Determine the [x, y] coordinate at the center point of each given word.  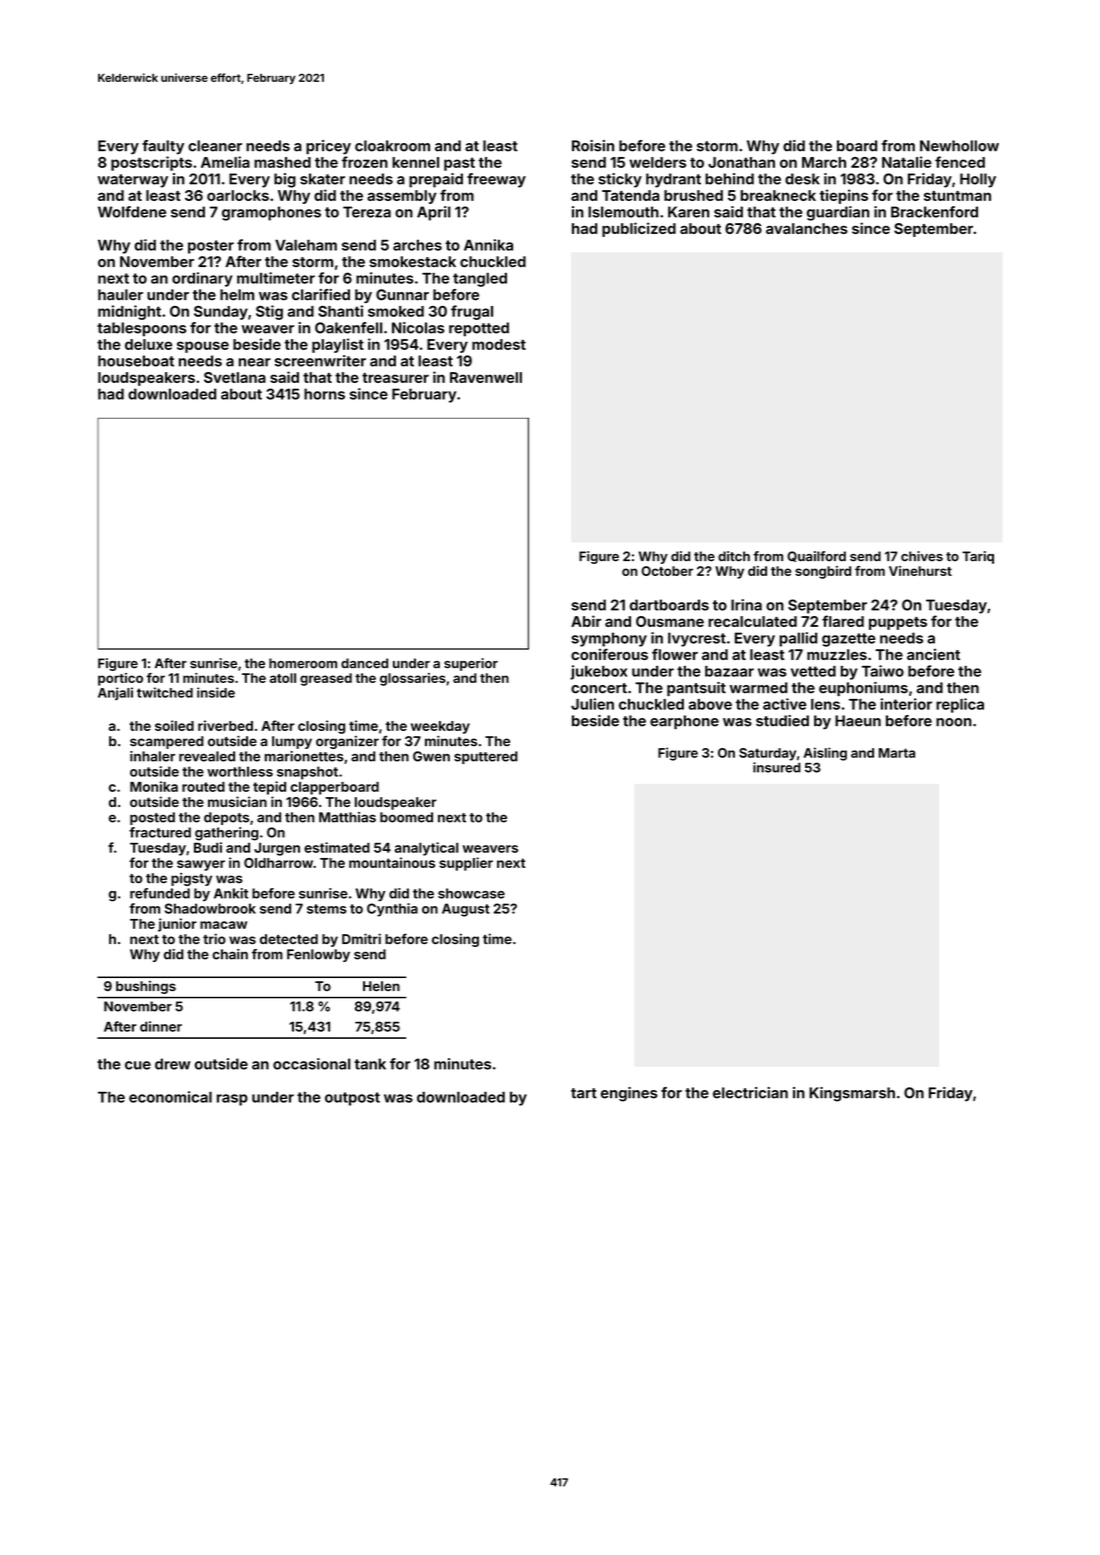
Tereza [367, 212]
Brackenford [934, 212]
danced [364, 663]
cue [138, 1065]
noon [954, 722]
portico [120, 679]
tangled [480, 280]
